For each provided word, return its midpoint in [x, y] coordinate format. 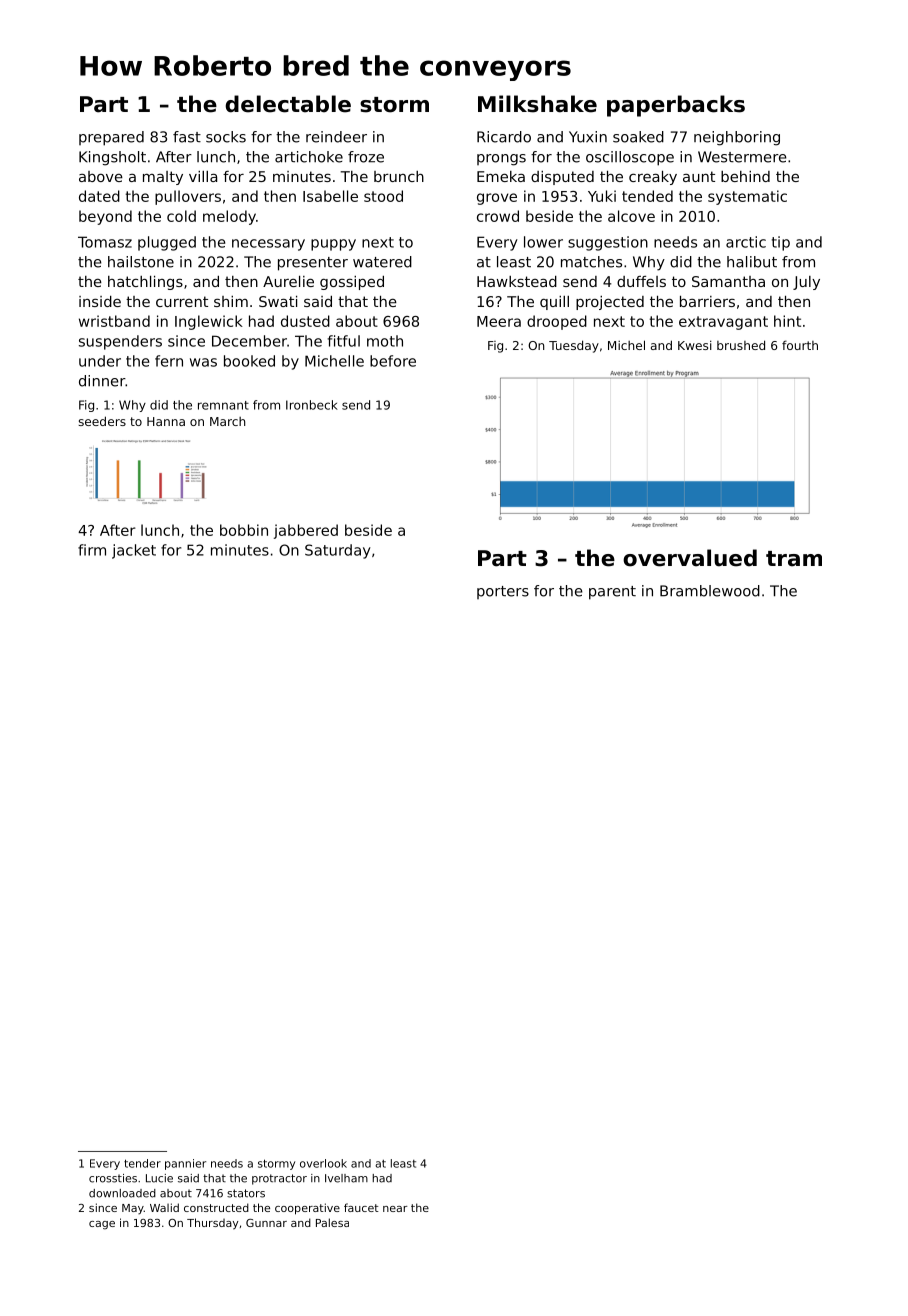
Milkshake [537, 104]
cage [102, 1225]
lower [543, 242]
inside [100, 301]
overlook [323, 1163]
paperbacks [676, 106]
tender [142, 1163]
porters [503, 592]
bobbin [244, 530]
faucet [361, 1207]
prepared [111, 138]
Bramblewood [710, 591]
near [395, 1209]
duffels [641, 281]
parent [612, 593]
